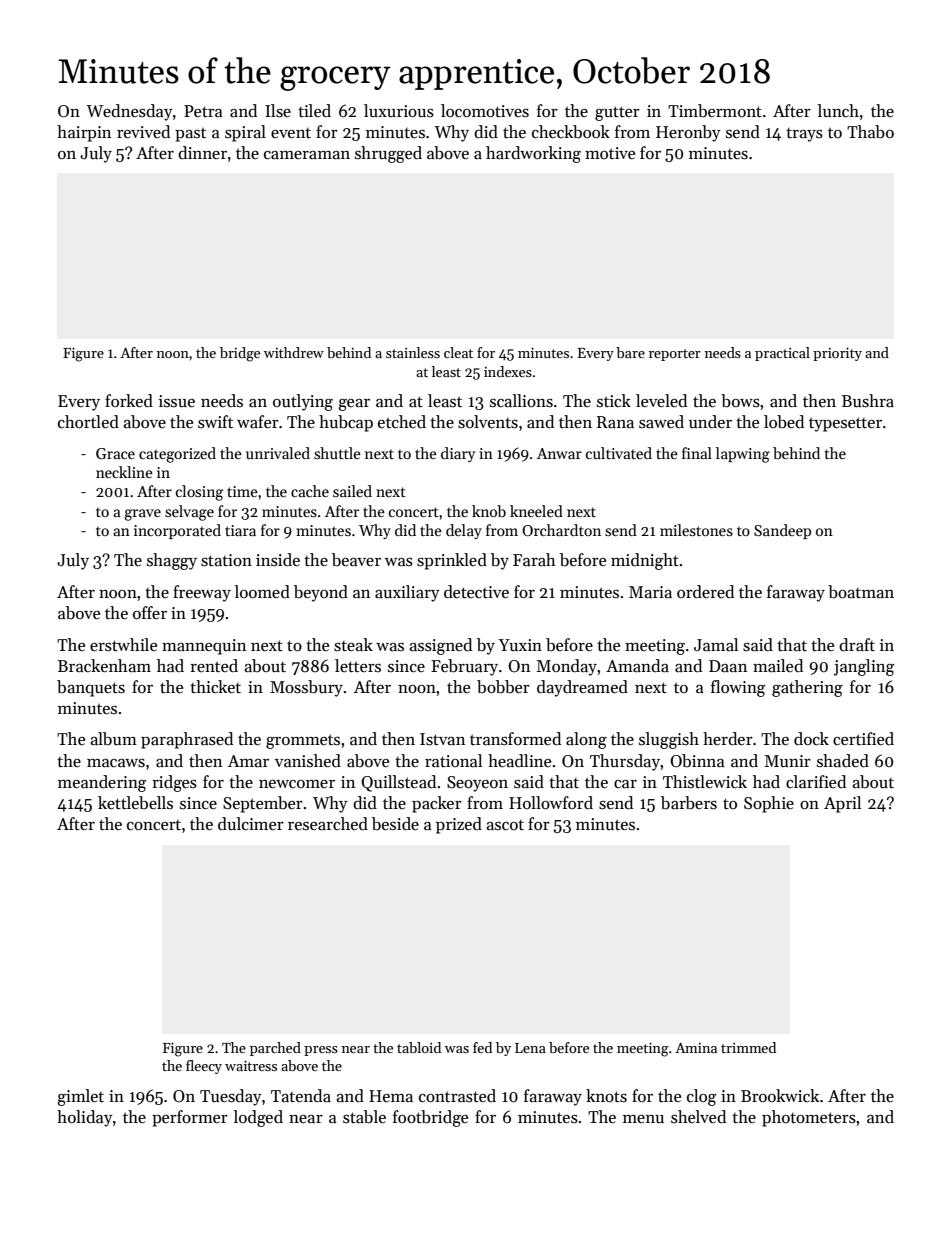 Image resolution: width=952 pixels, height=1233 pixels. What do you see at coordinates (263, 804) in the document?
I see `September` at bounding box center [263, 804].
